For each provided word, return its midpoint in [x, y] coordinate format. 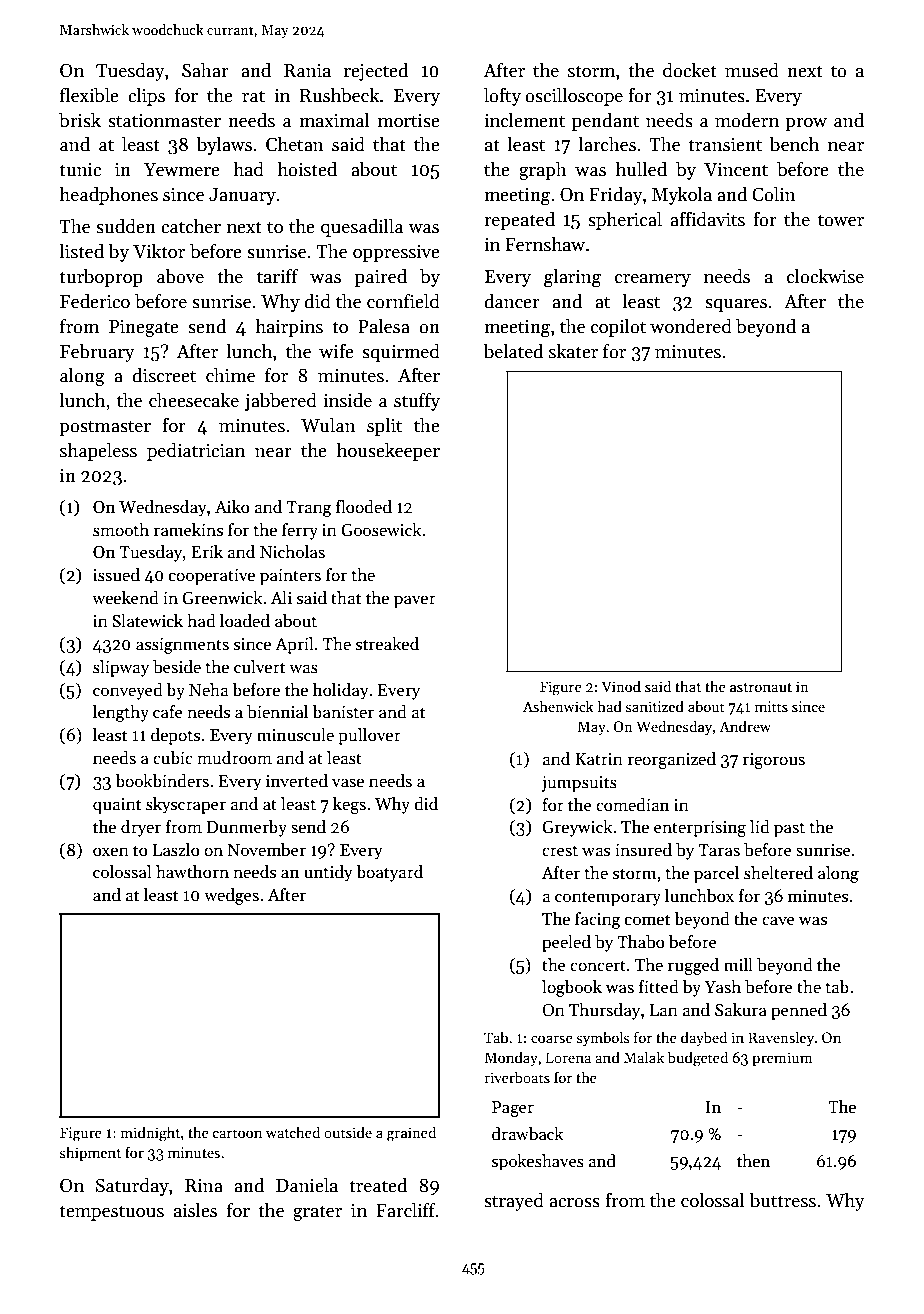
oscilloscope [574, 97]
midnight [150, 1134]
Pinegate [144, 328]
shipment [90, 1153]
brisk [80, 120]
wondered [691, 326]
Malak [644, 1057]
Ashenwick [558, 706]
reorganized [672, 760]
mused [752, 70]
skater [573, 351]
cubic [173, 758]
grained [411, 1134]
